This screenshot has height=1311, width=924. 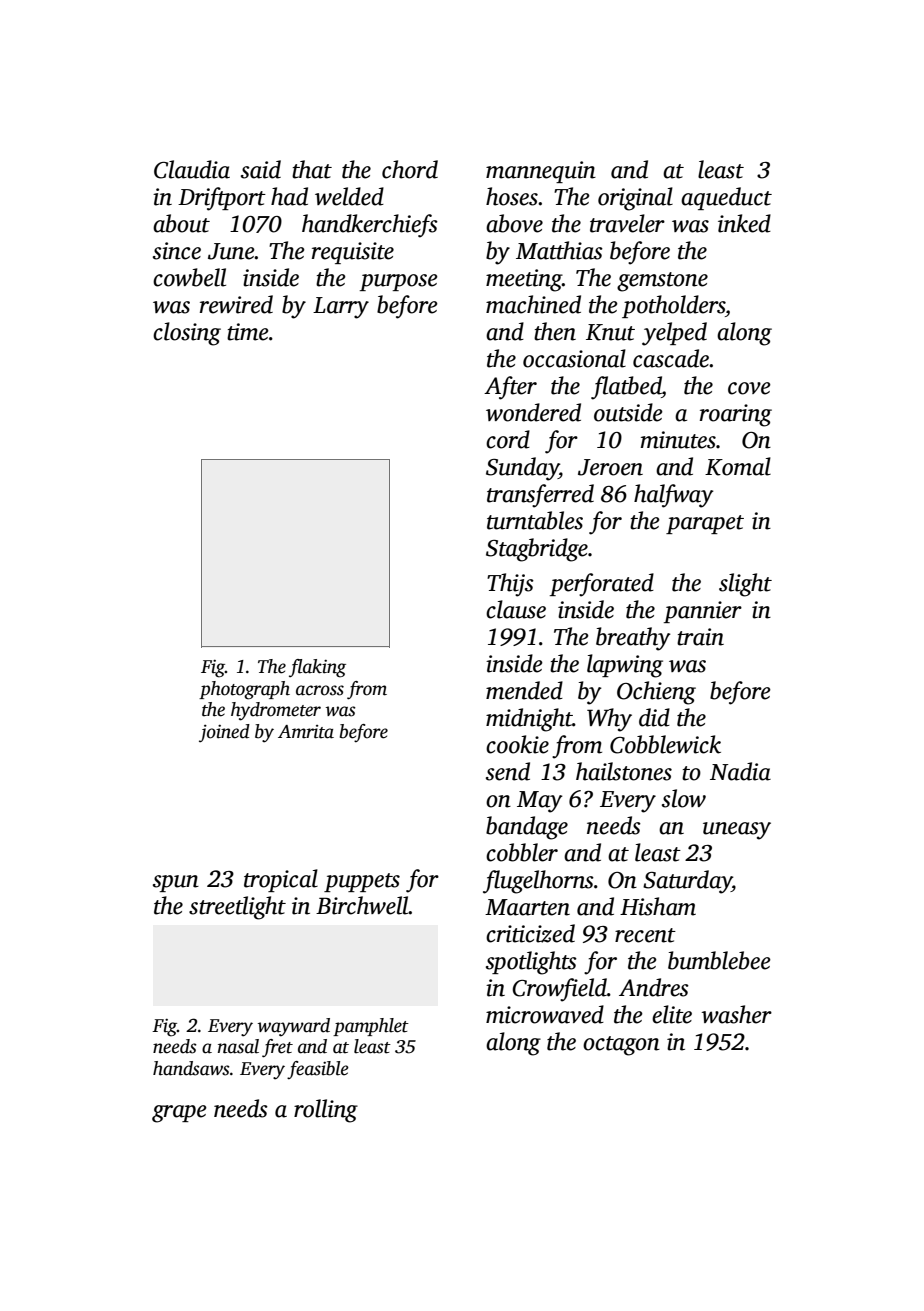 What do you see at coordinates (545, 1014) in the screenshot?
I see `microwaved` at bounding box center [545, 1014].
